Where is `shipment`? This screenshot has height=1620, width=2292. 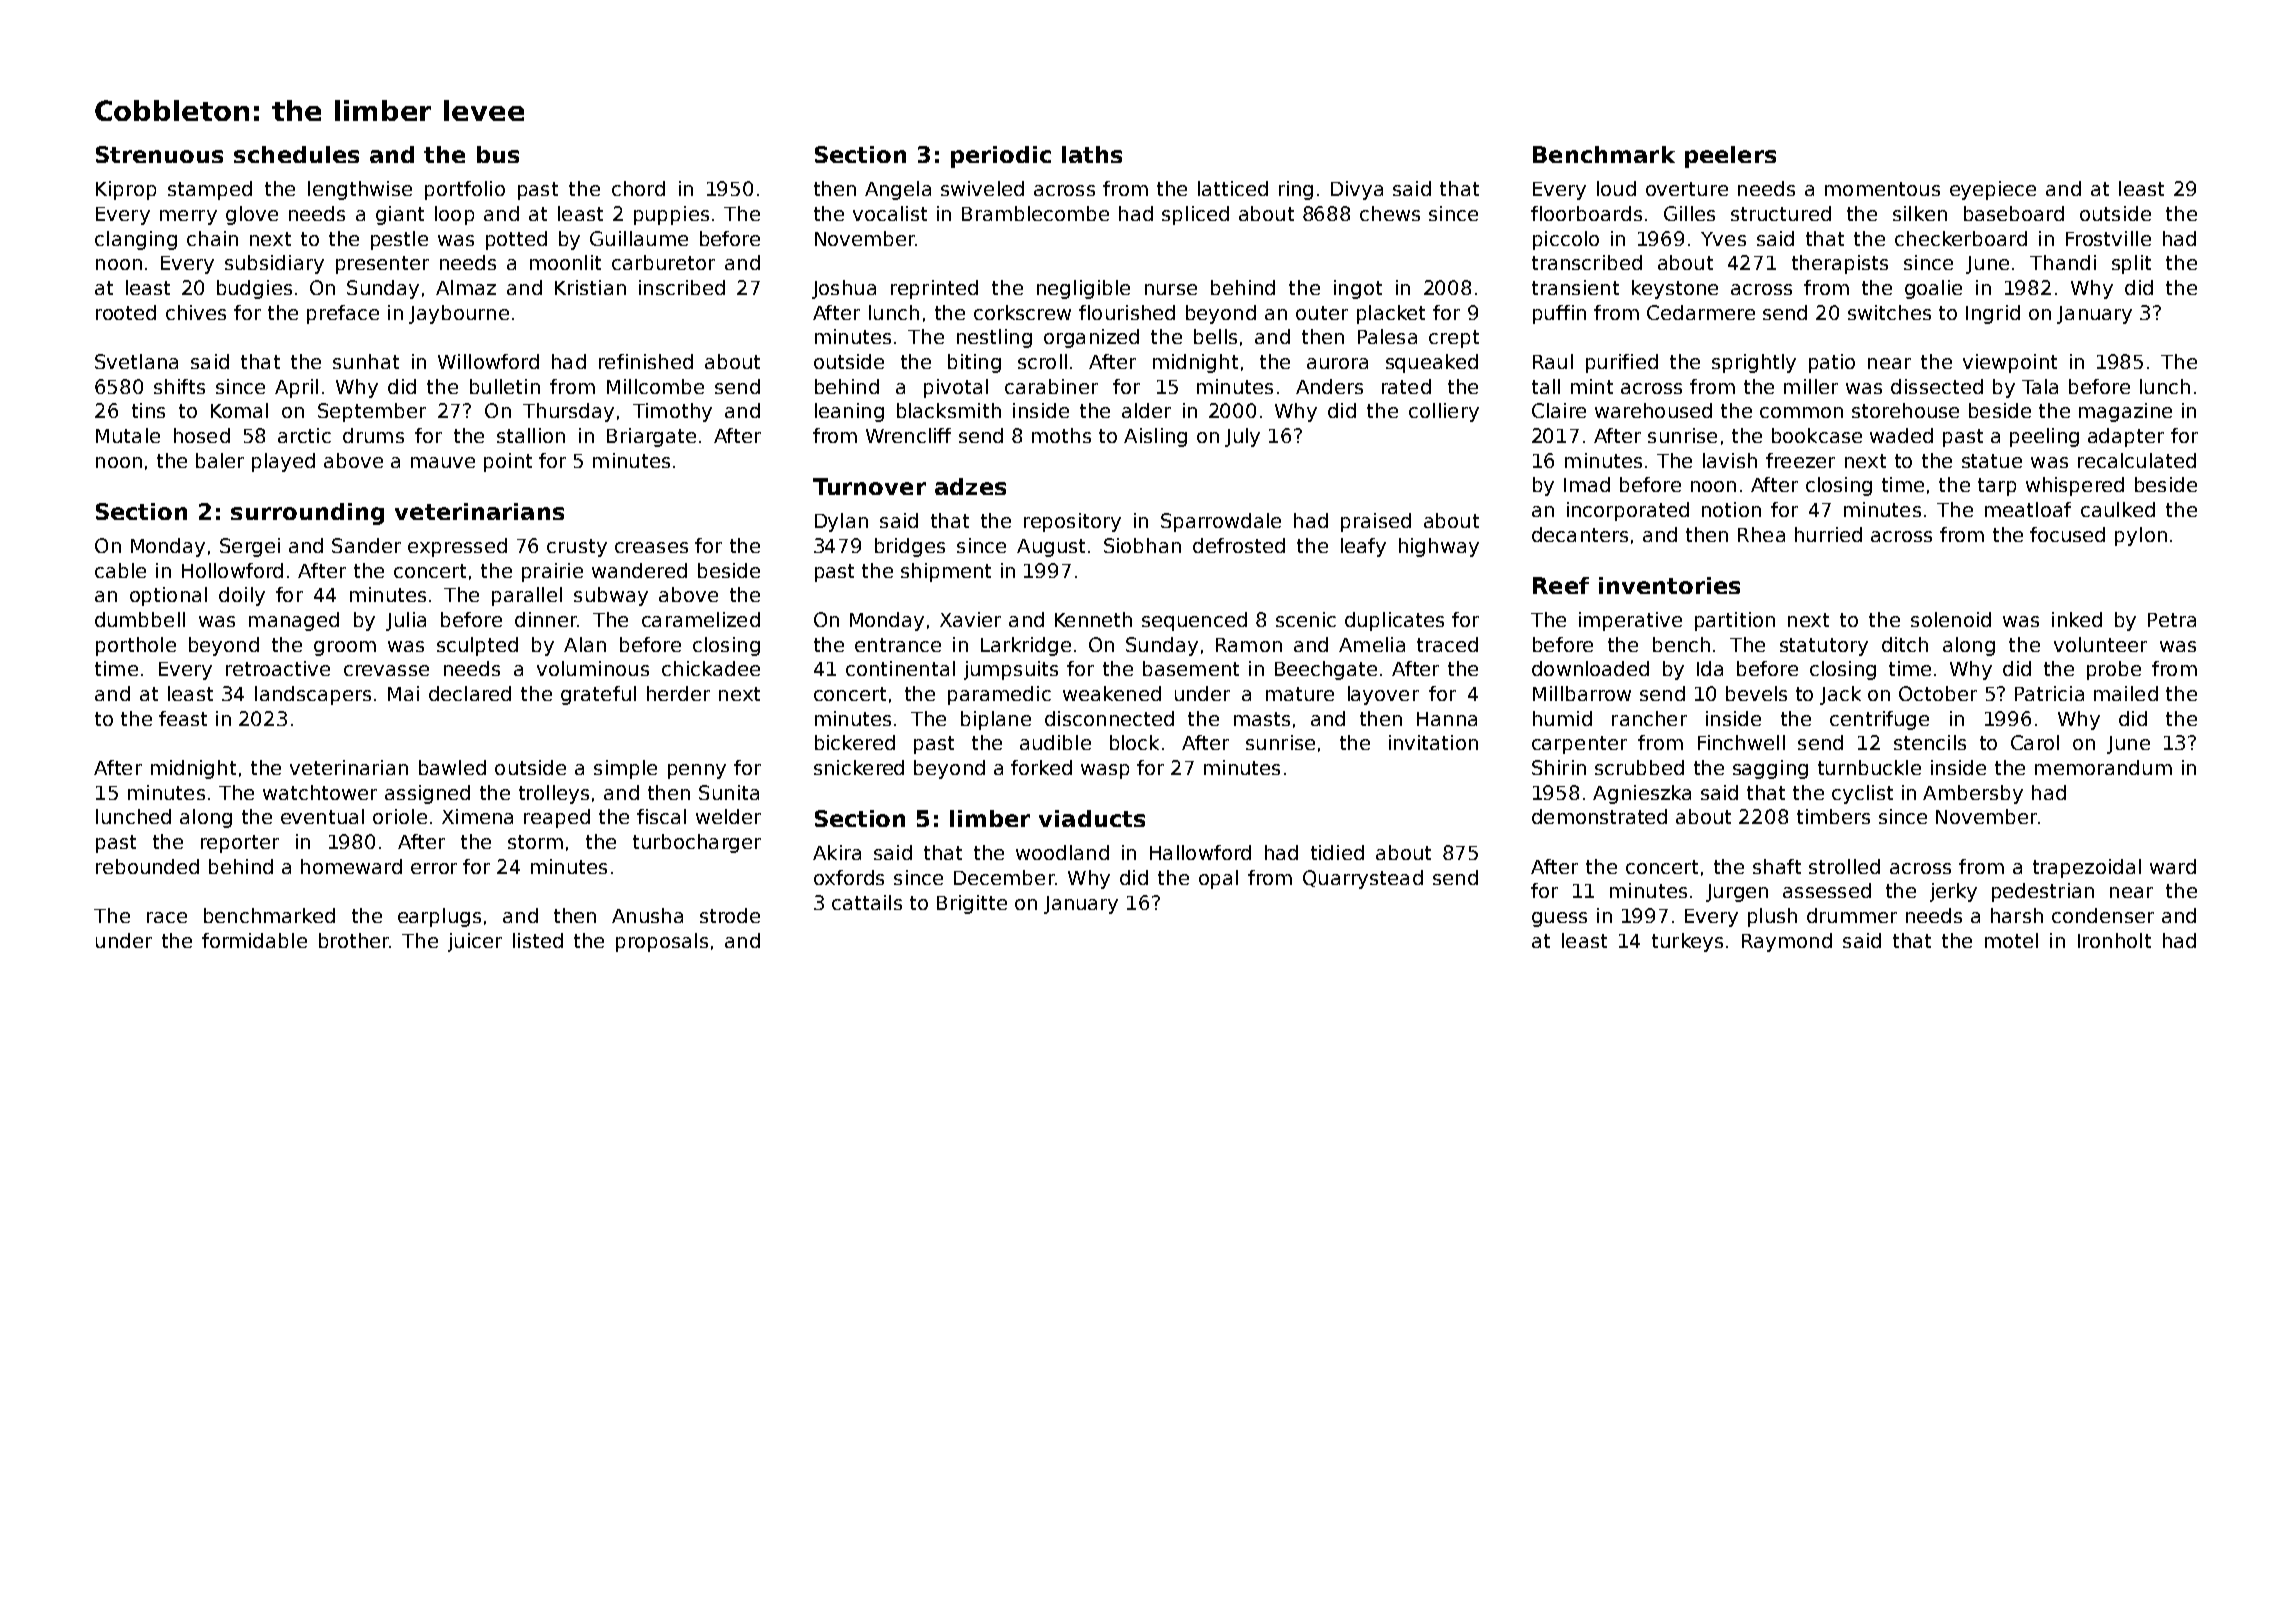
shipment is located at coordinates (946, 572).
